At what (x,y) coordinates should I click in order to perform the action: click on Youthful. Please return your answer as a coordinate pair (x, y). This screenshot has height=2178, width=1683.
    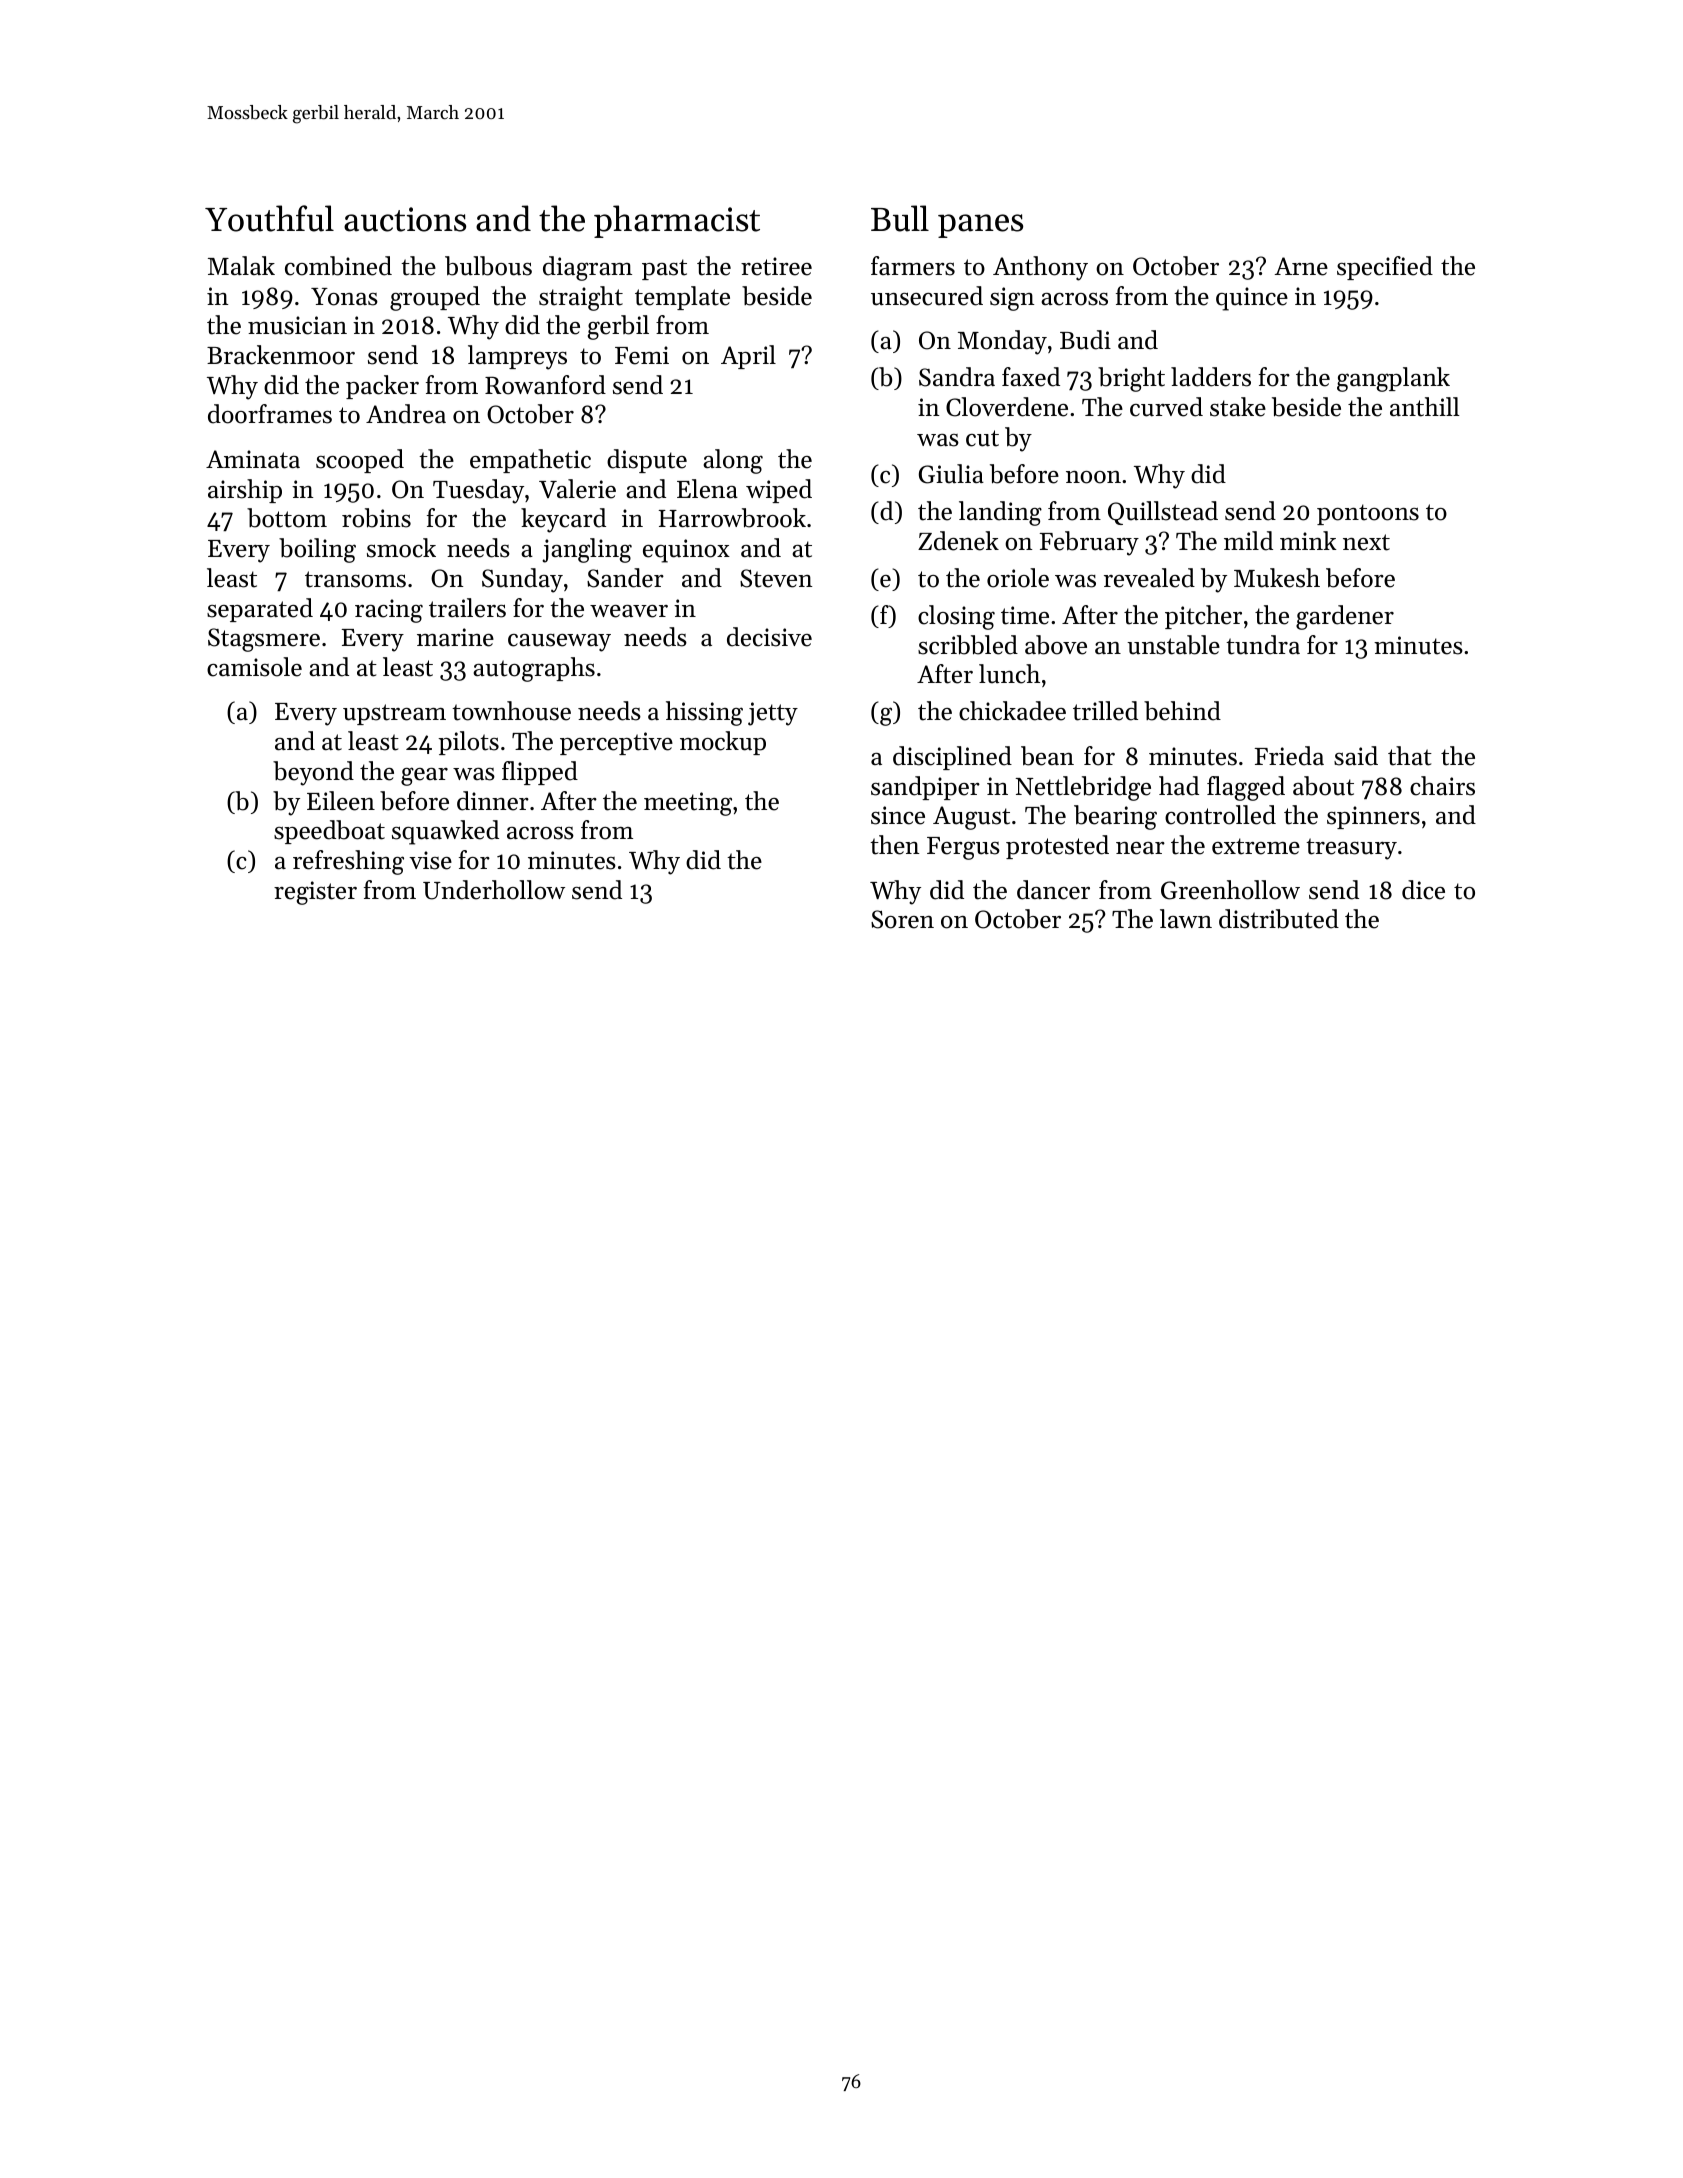
    Looking at the image, I should click on (269, 218).
